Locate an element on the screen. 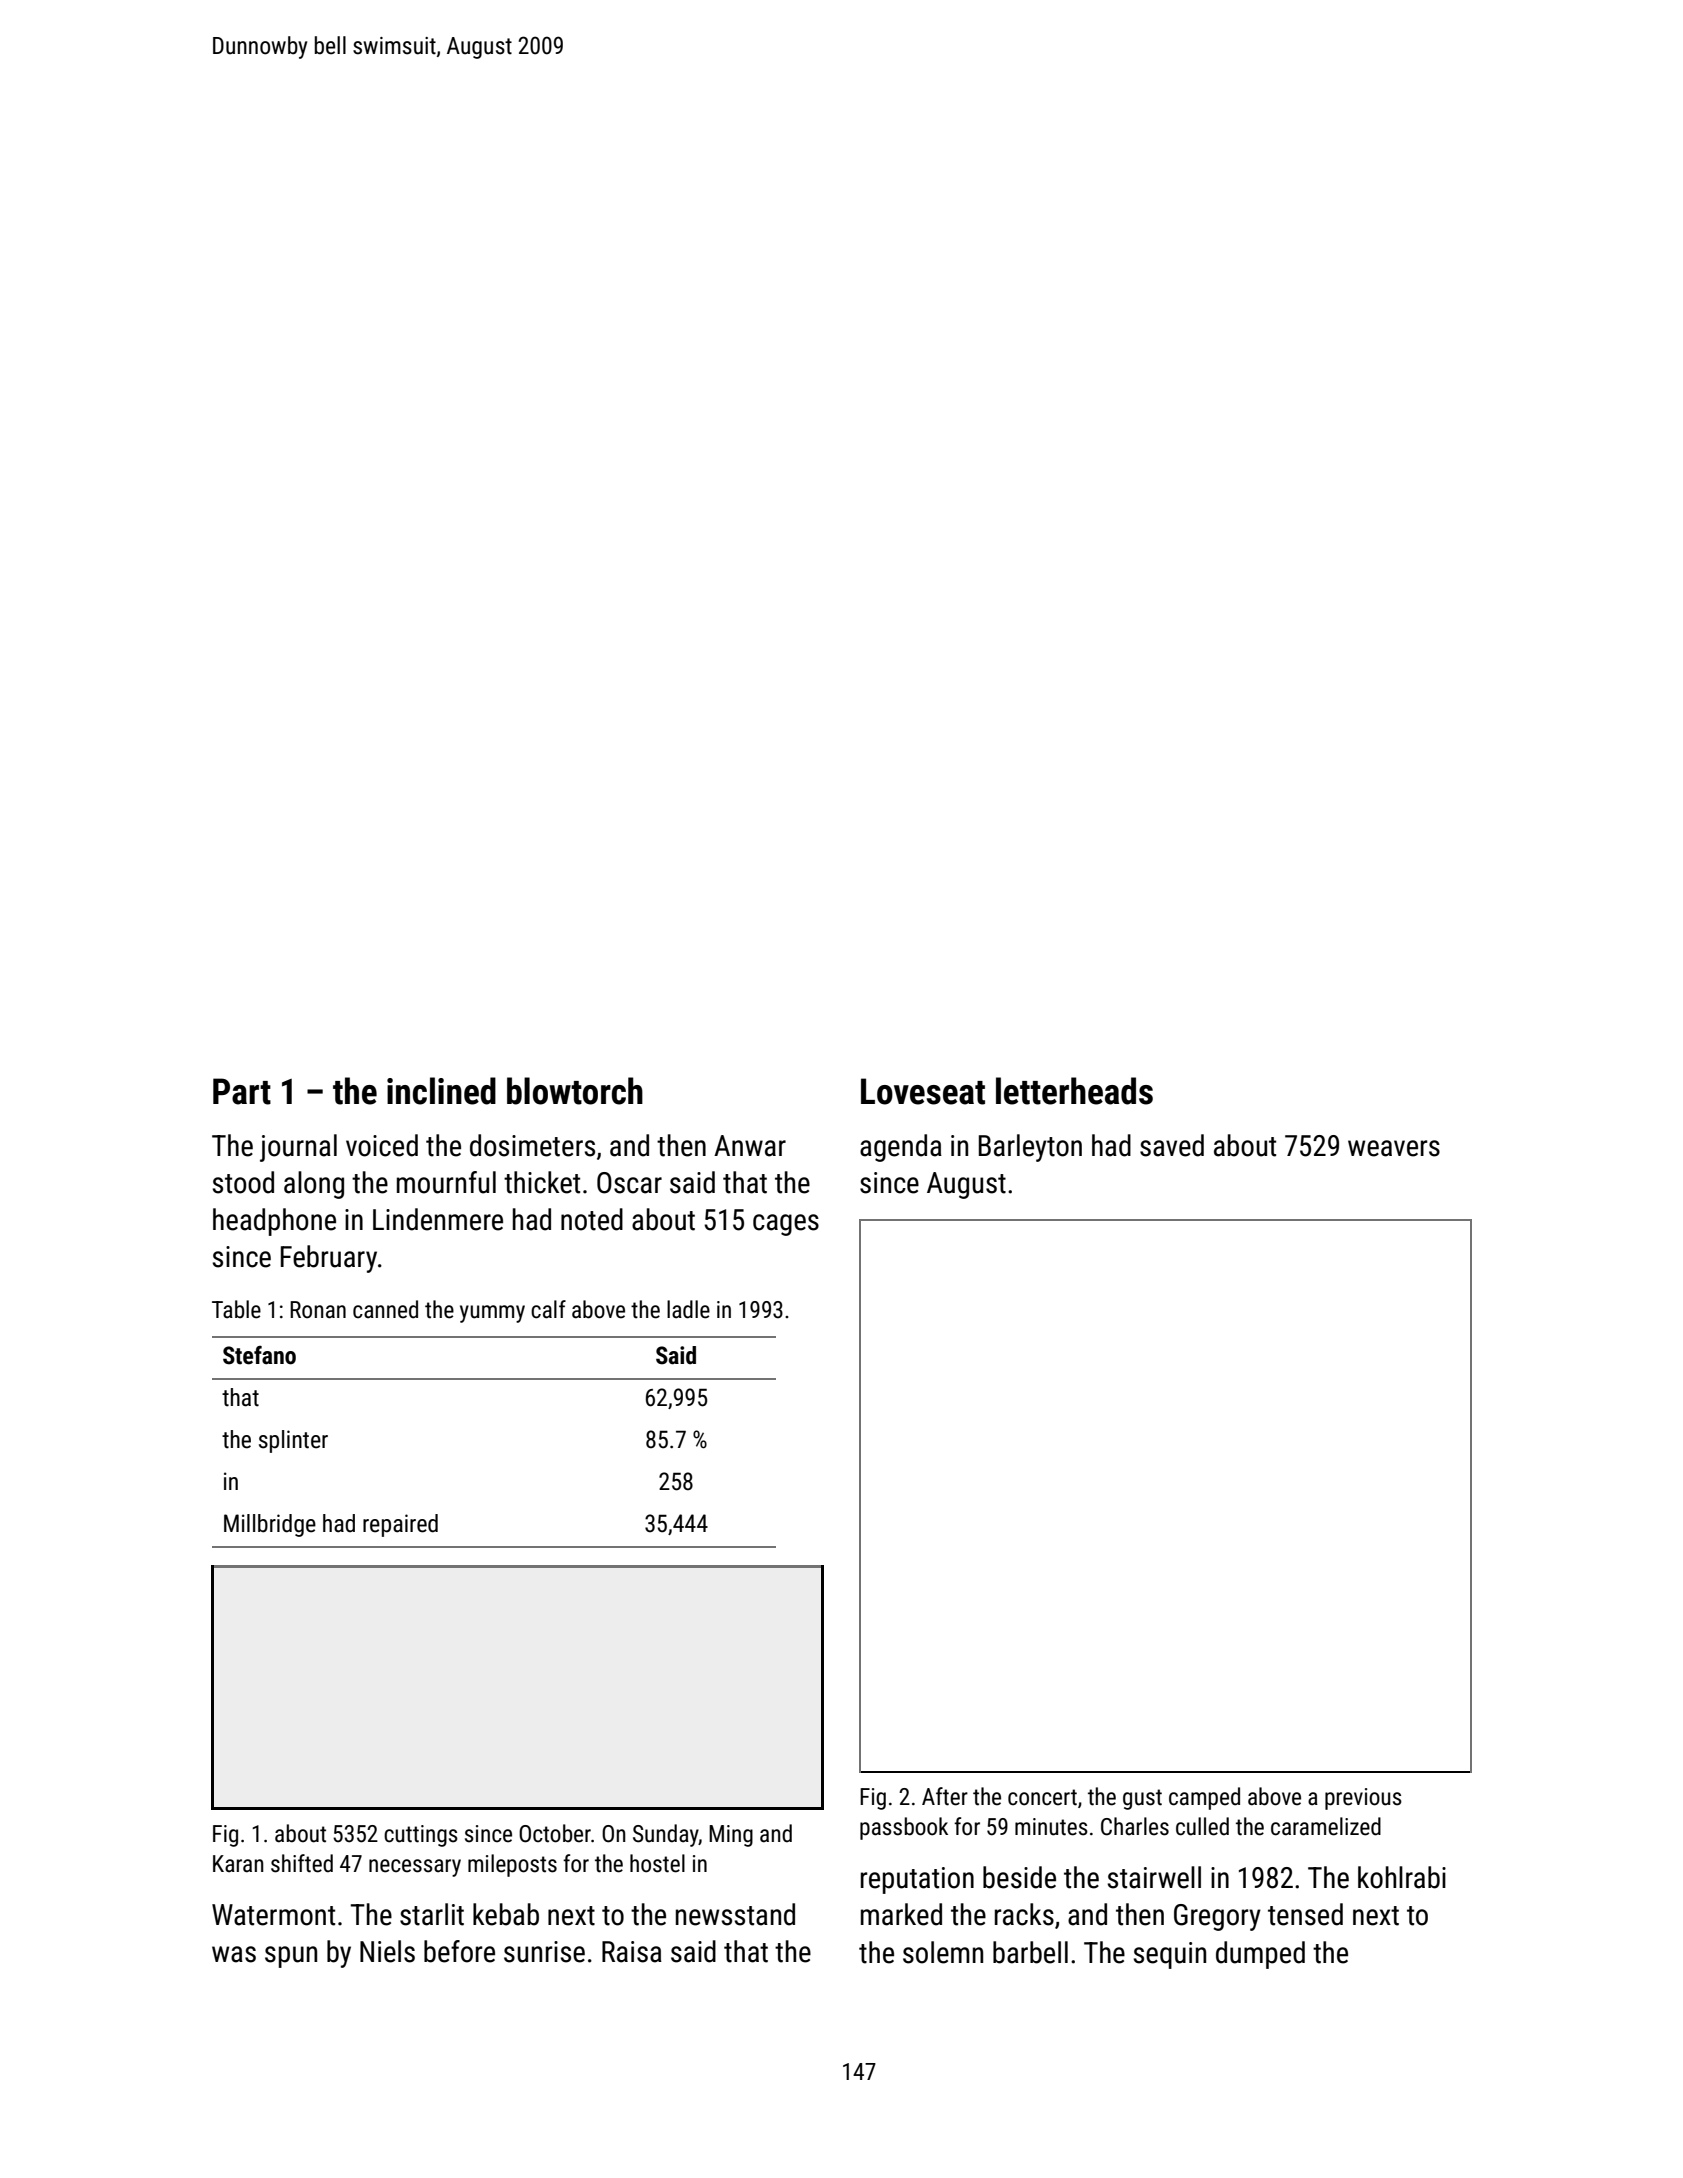 The width and height of the screenshot is (1683, 2178). previous is located at coordinates (1363, 1799).
